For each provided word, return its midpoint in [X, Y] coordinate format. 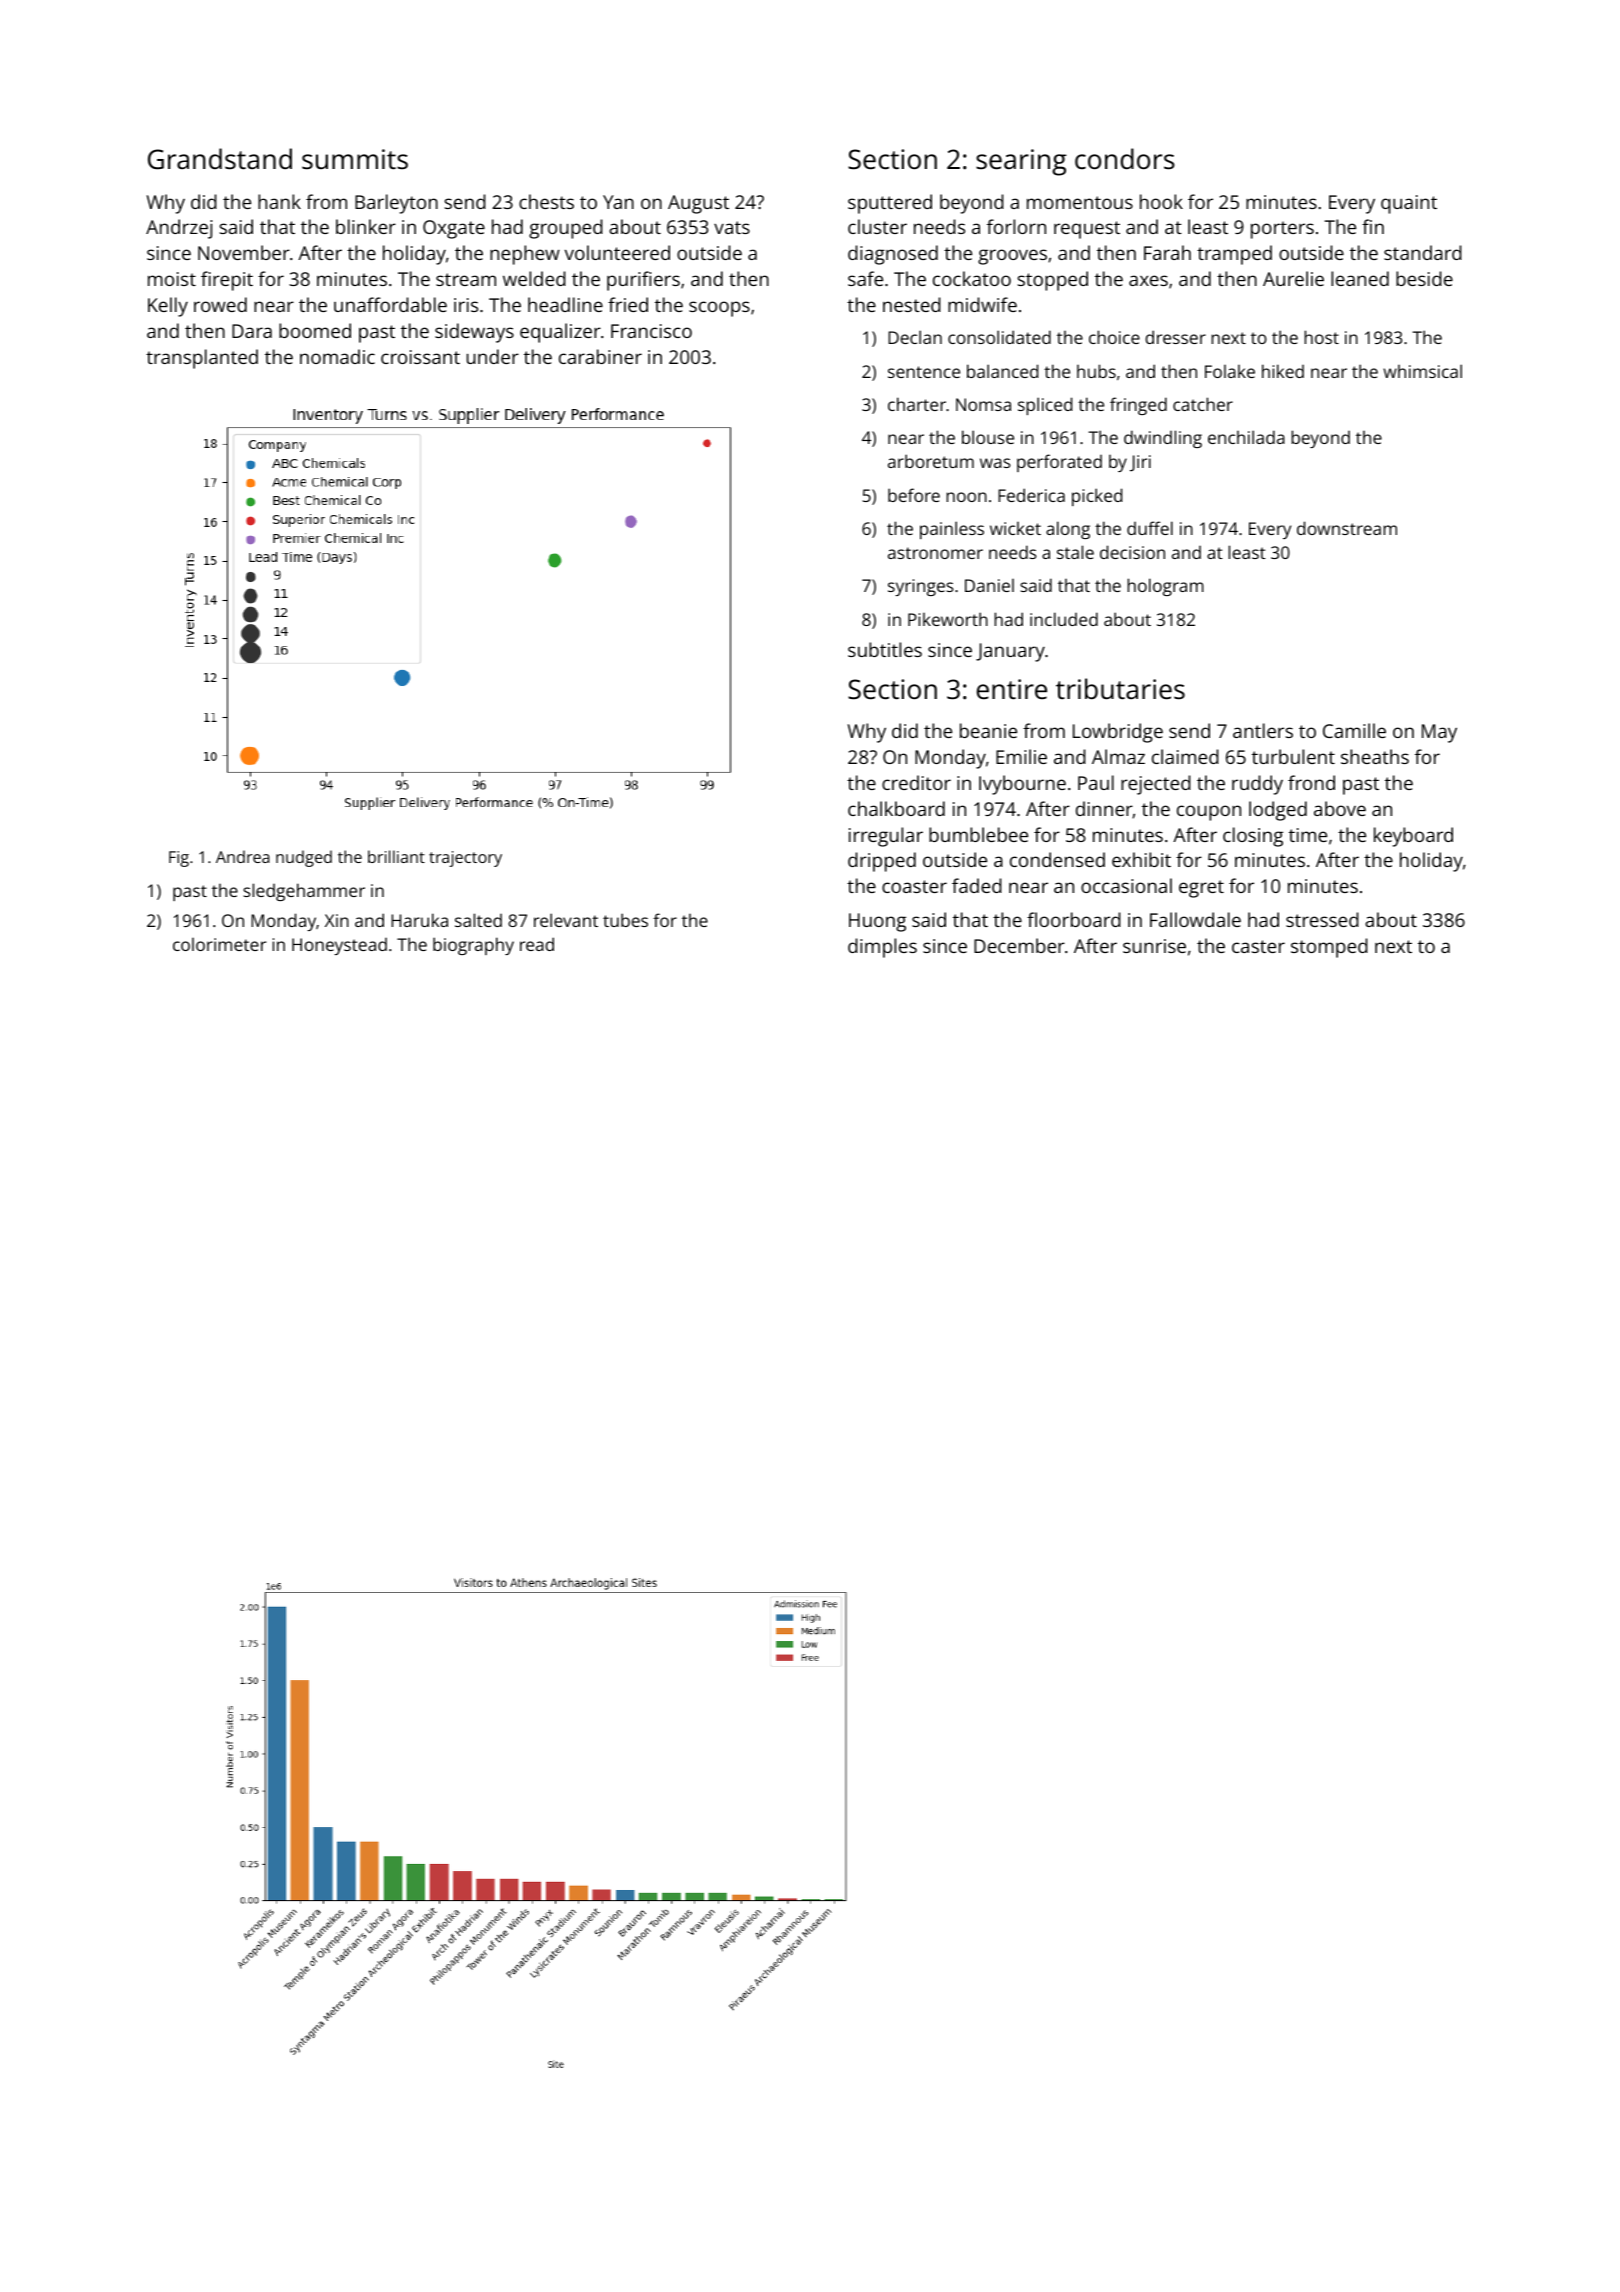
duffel [1150, 528]
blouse [988, 437]
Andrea [243, 856]
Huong [877, 922]
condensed [1057, 859]
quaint [1409, 204]
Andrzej [179, 229]
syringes [921, 587]
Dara [252, 331]
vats [732, 227]
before [914, 495]
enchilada [1246, 437]
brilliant [396, 856]
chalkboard [896, 808]
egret [1201, 889]
